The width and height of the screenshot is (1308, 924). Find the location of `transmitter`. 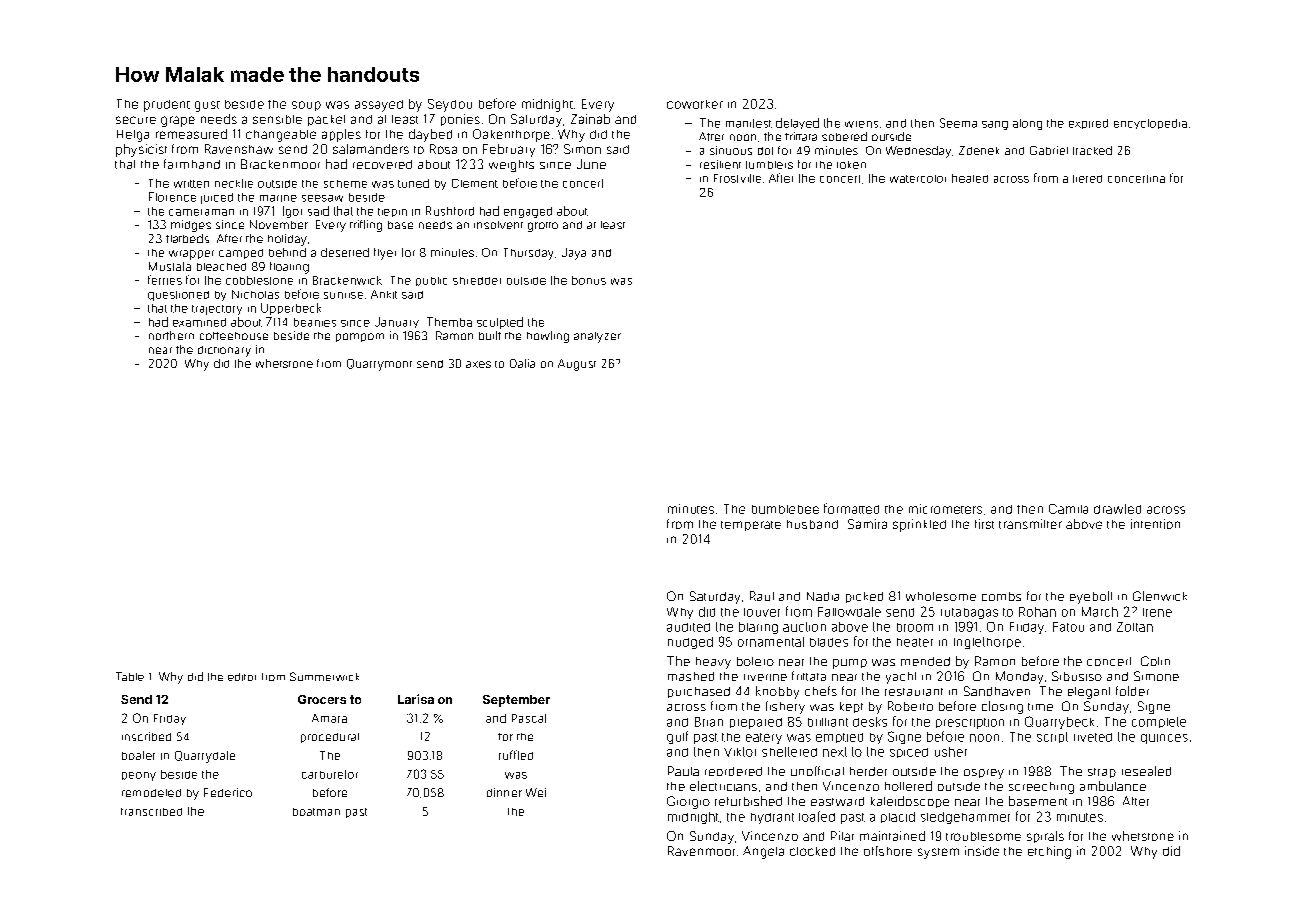

transmitter is located at coordinates (1030, 524).
